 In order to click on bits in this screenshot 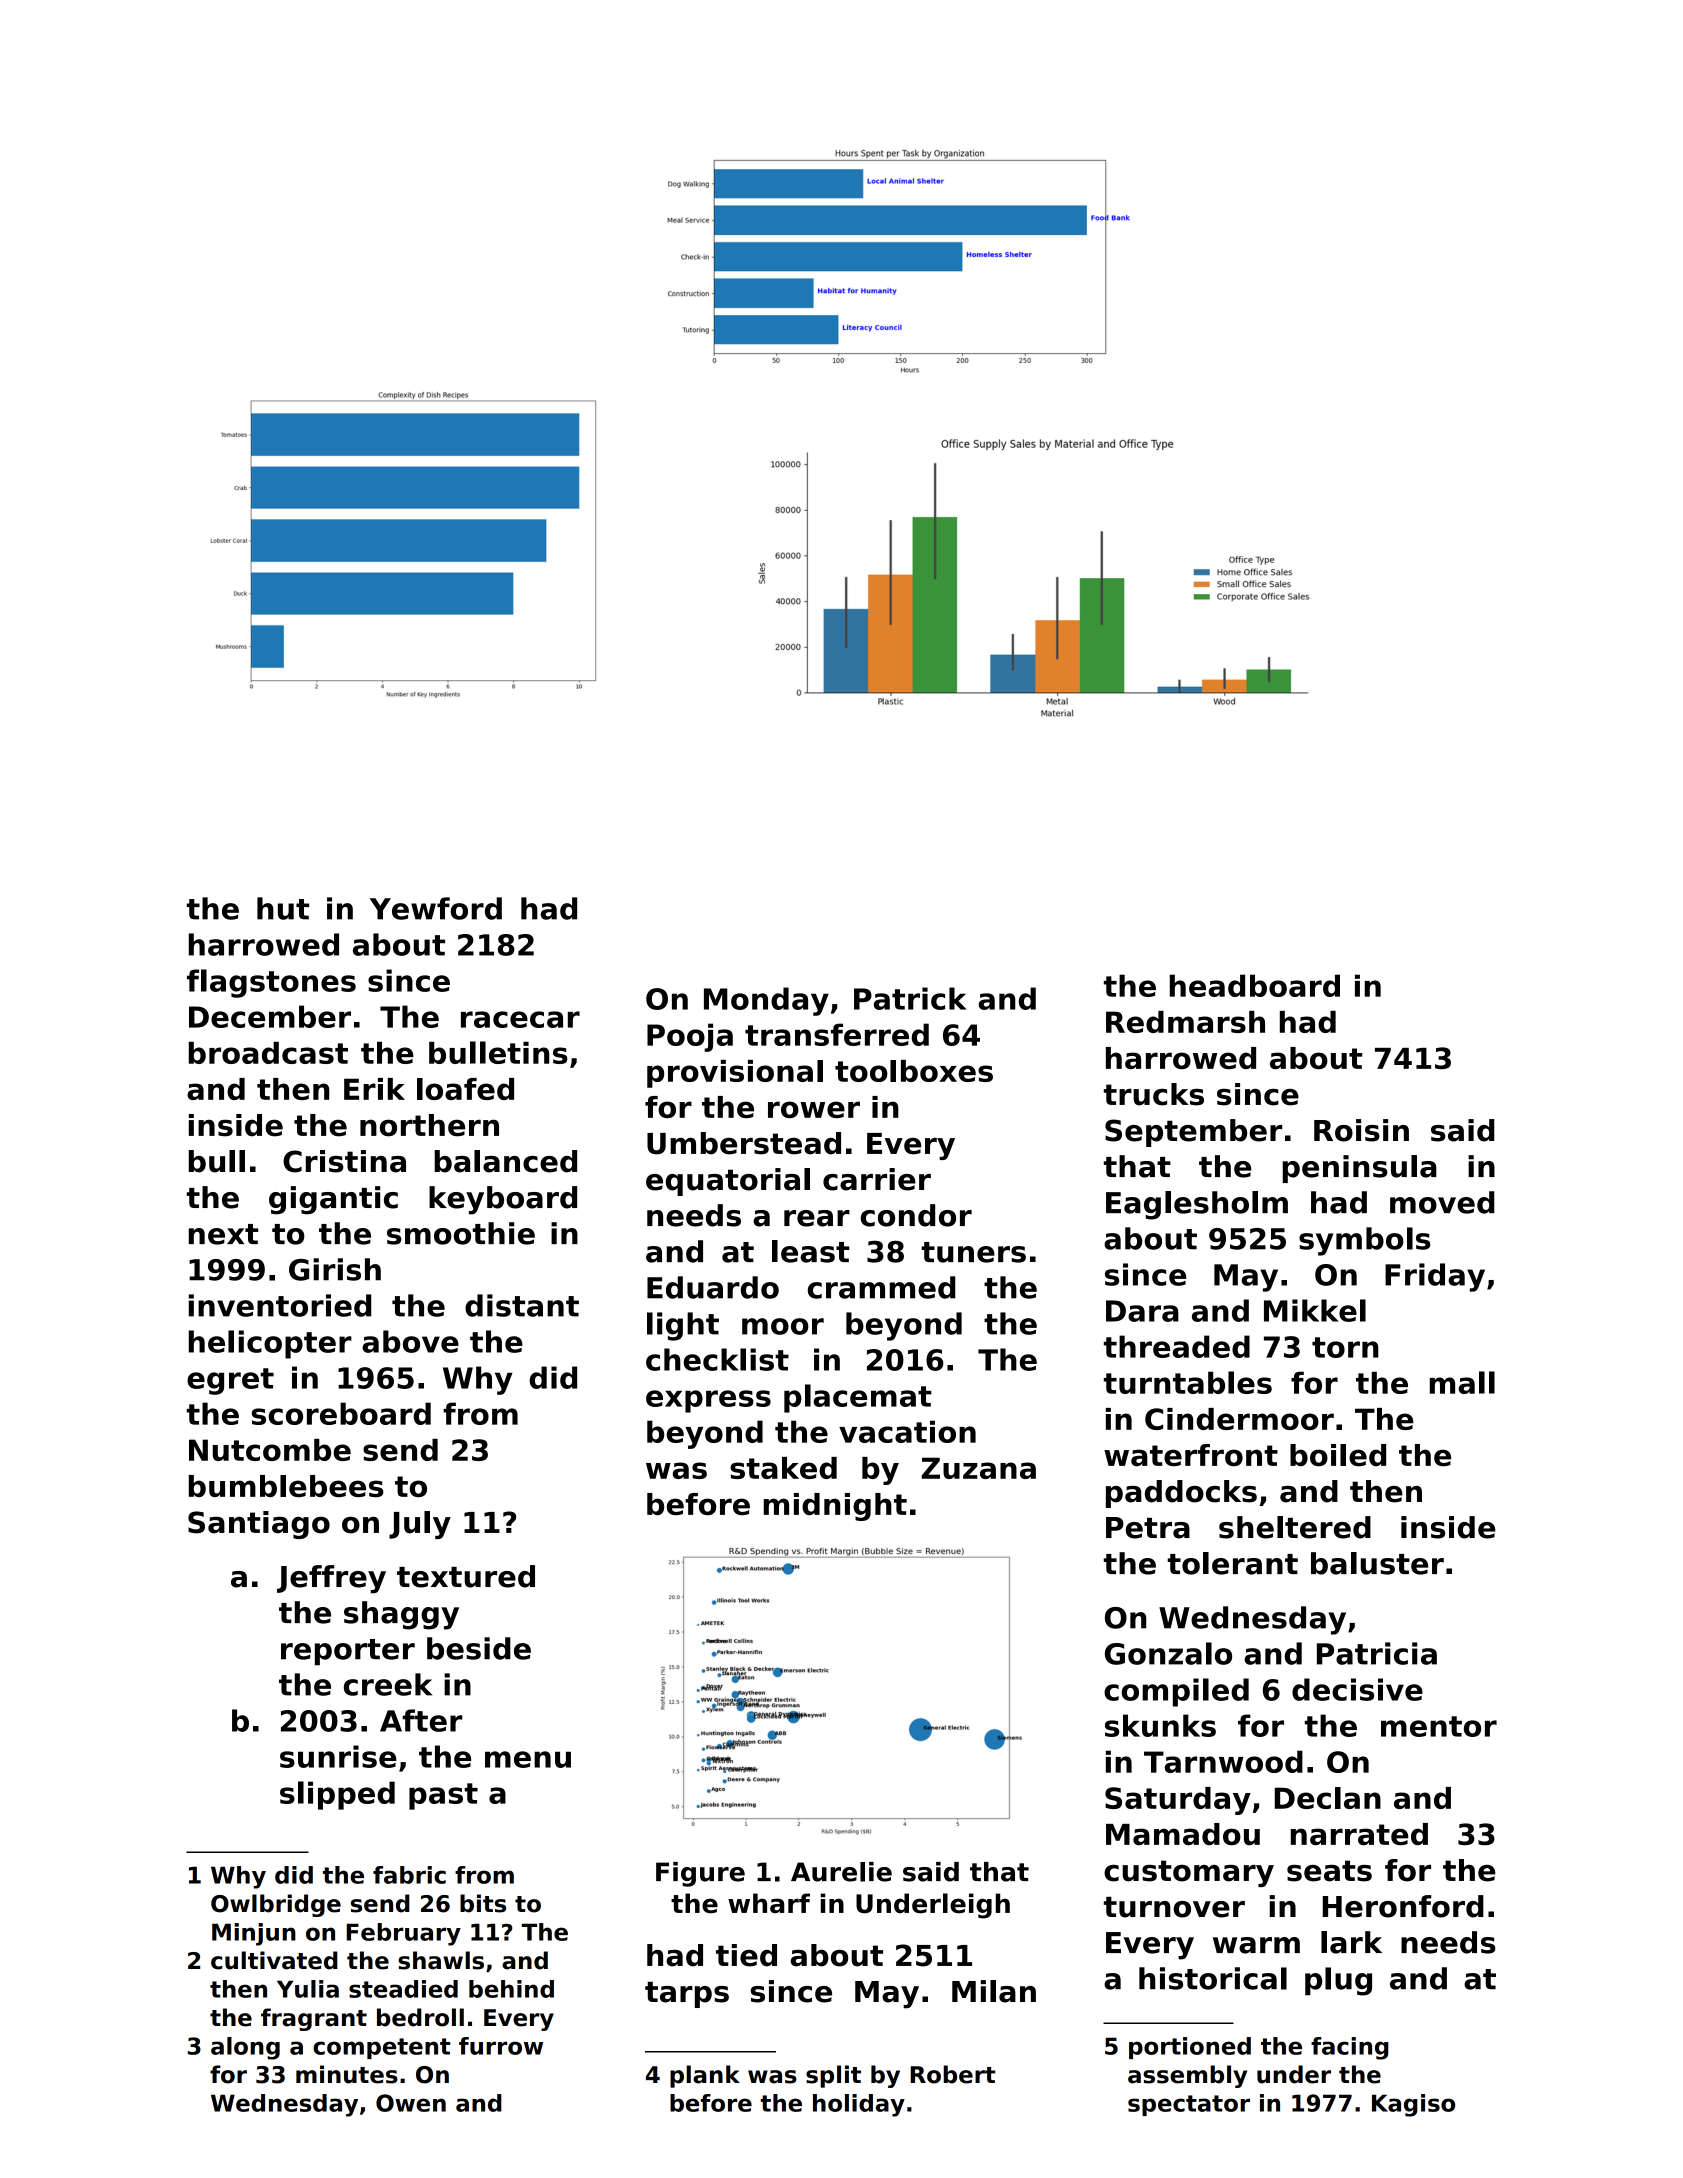, I will do `click(483, 1903)`.
